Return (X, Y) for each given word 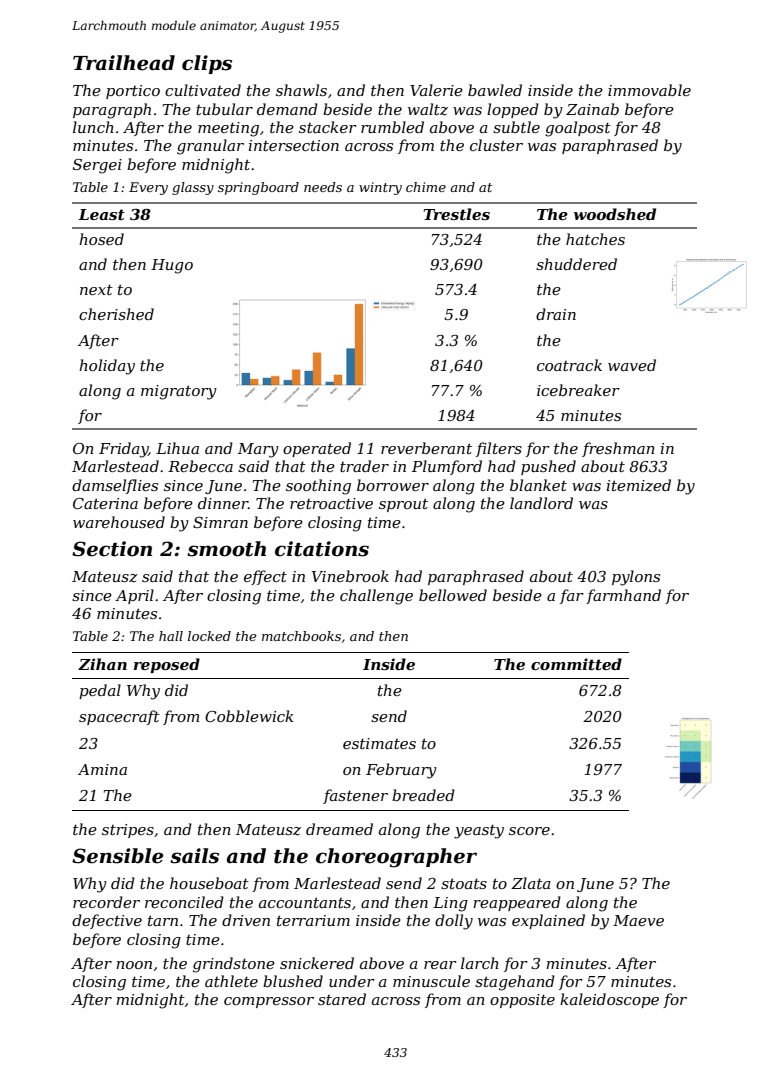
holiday (107, 367)
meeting (228, 129)
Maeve (638, 920)
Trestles (457, 214)
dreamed (339, 829)
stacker (328, 127)
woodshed (615, 214)
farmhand (623, 596)
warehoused (119, 522)
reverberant (426, 448)
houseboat (209, 883)
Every (148, 188)
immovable (649, 90)
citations (322, 549)
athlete (231, 981)
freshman (618, 449)
